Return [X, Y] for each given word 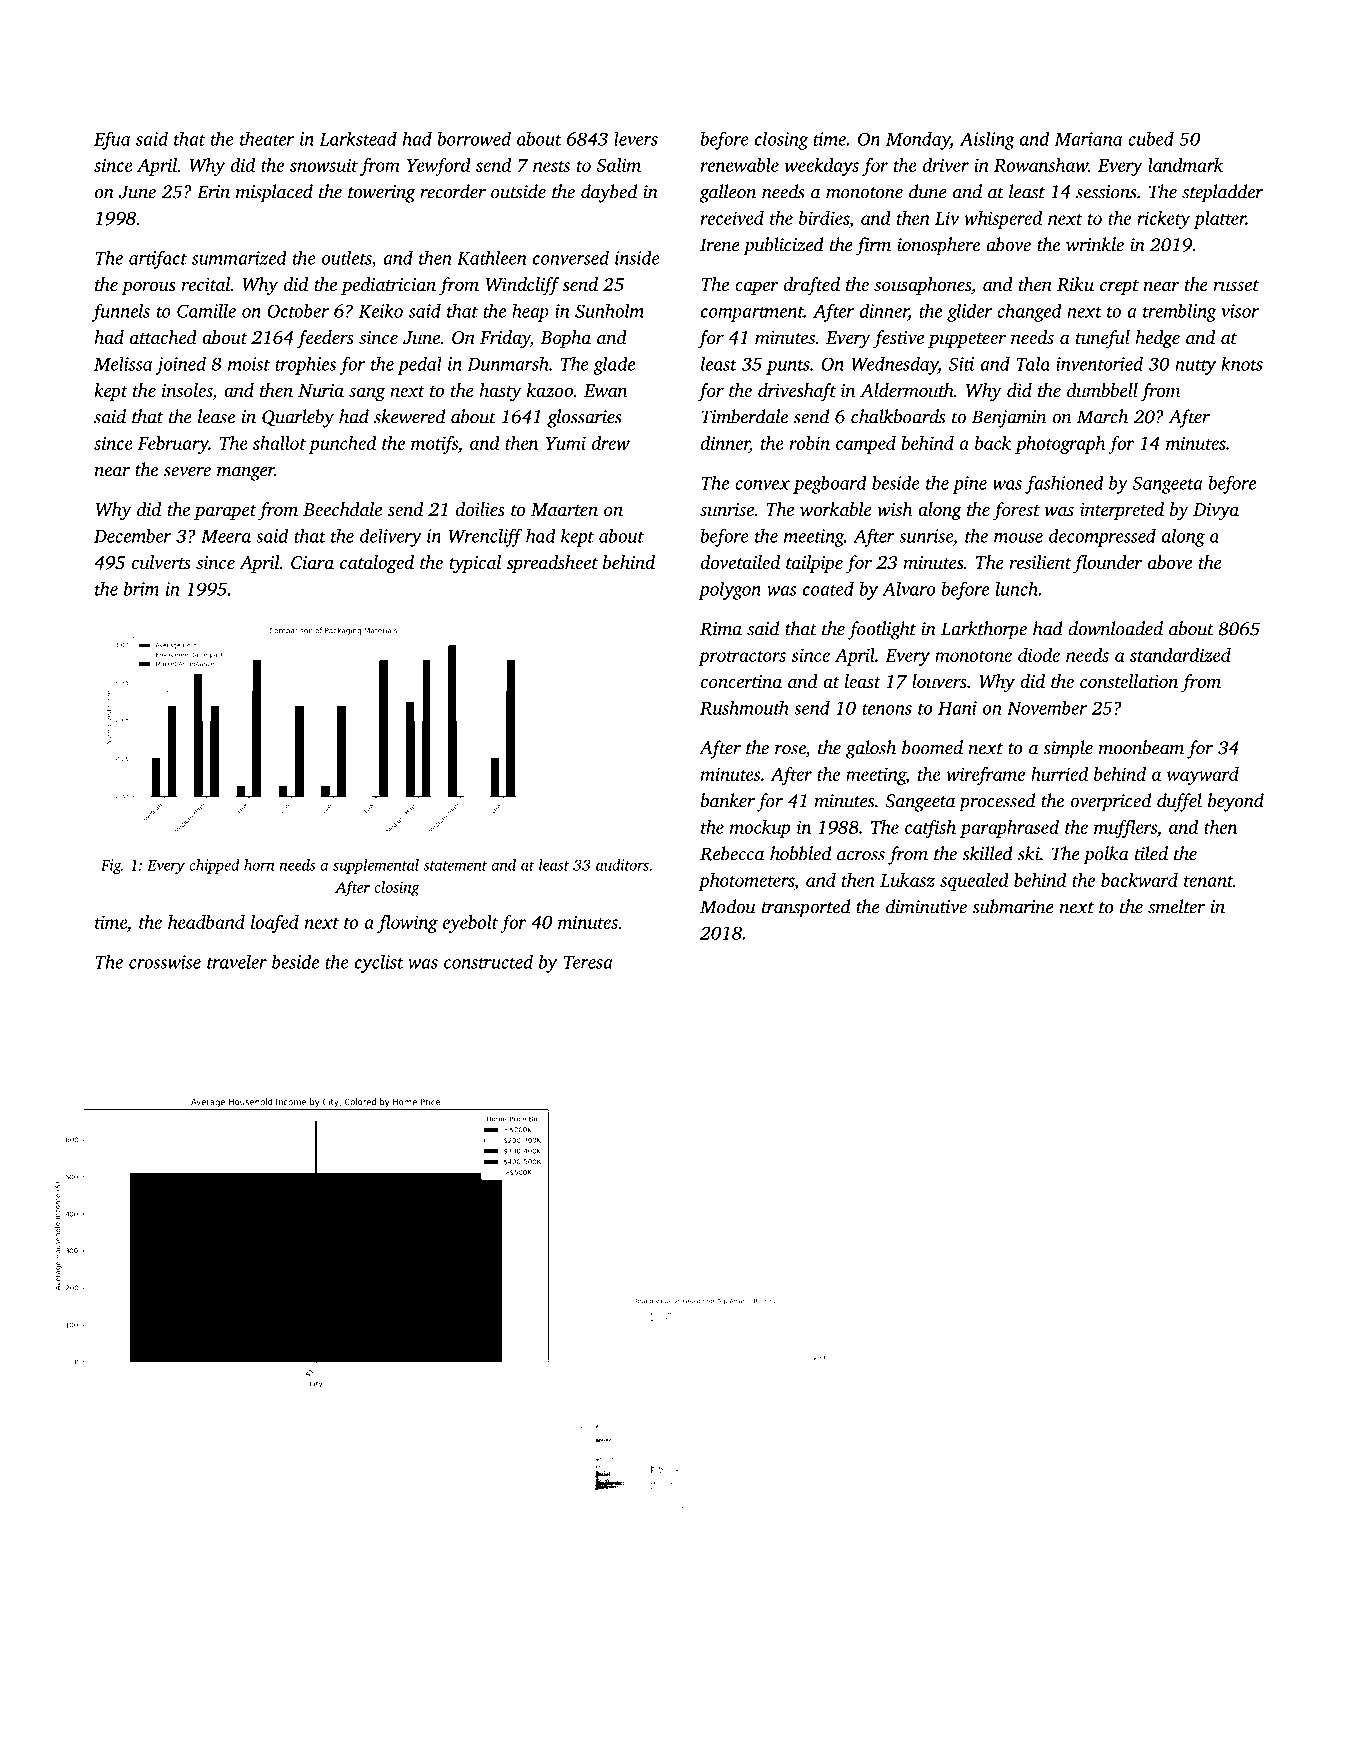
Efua [112, 140]
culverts [161, 562]
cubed [1151, 138]
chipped [214, 866]
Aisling [987, 140]
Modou [728, 906]
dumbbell [1102, 390]
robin [810, 443]
